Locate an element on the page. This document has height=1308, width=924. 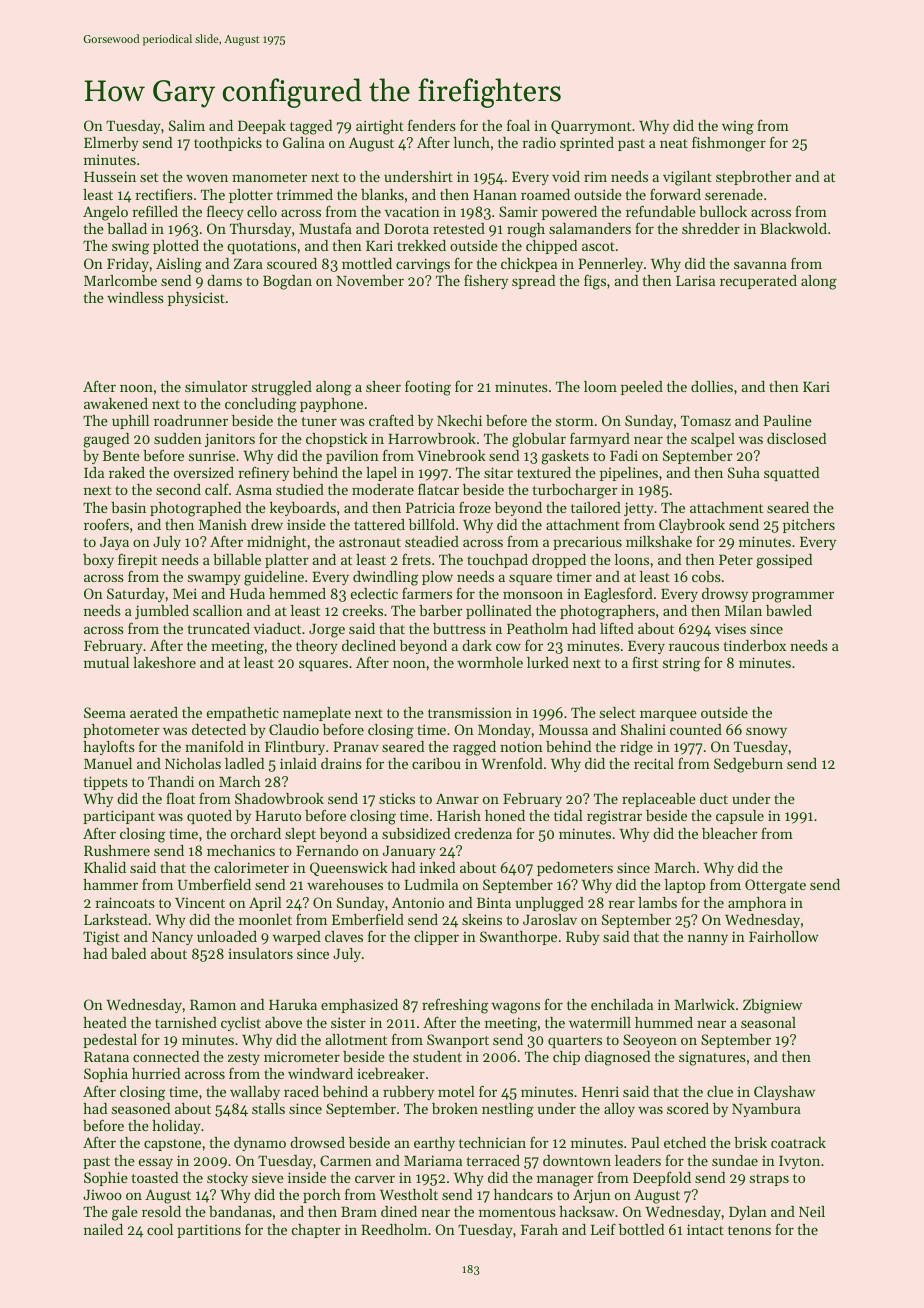
Mei is located at coordinates (185, 593).
